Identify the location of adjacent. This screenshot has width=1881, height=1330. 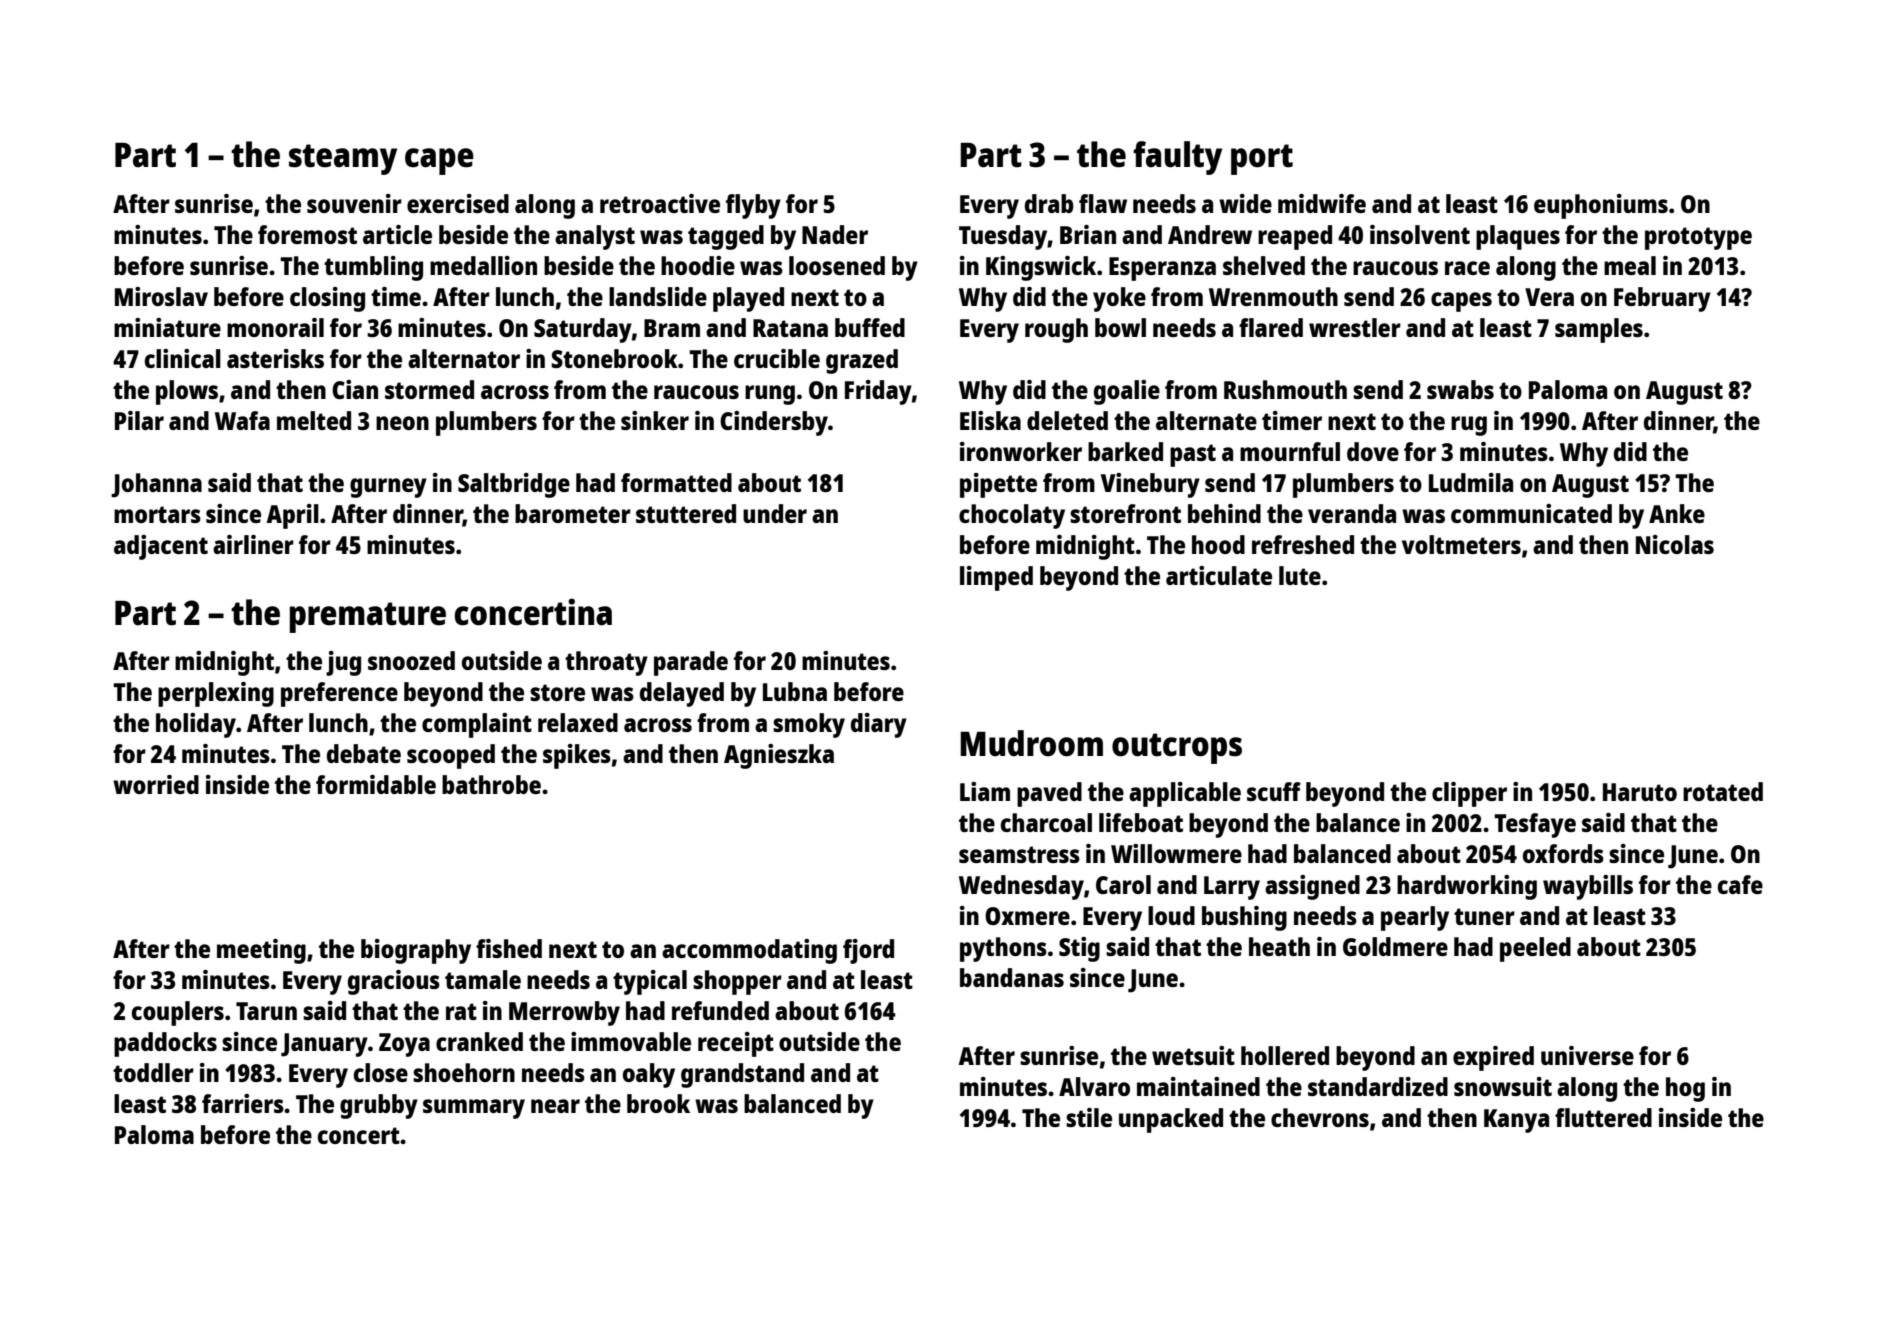
(161, 547).
